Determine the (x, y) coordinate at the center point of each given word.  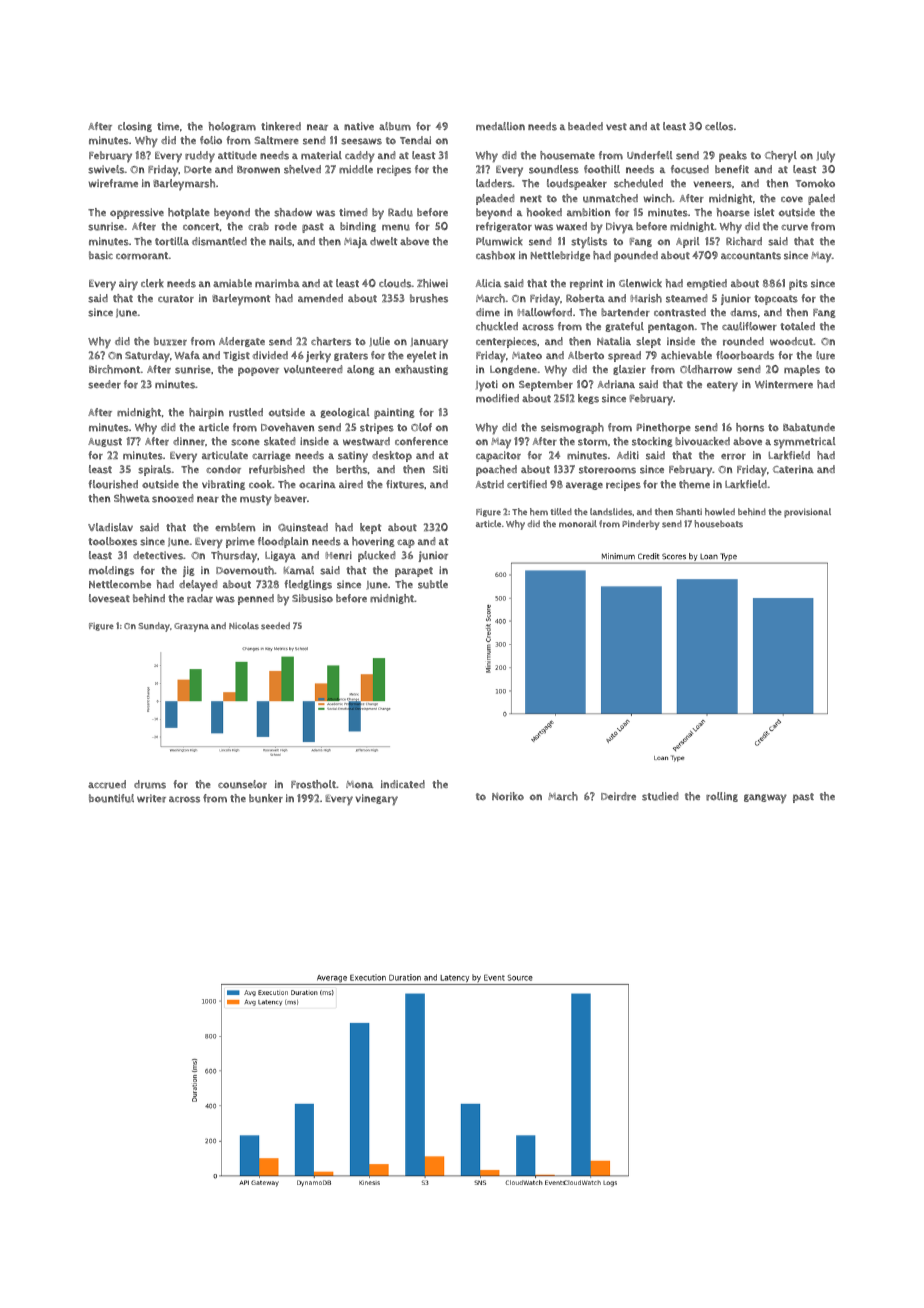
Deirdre (618, 796)
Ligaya (280, 557)
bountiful (111, 798)
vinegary (376, 800)
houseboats (718, 524)
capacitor (498, 456)
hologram (232, 127)
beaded (585, 126)
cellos (719, 126)
